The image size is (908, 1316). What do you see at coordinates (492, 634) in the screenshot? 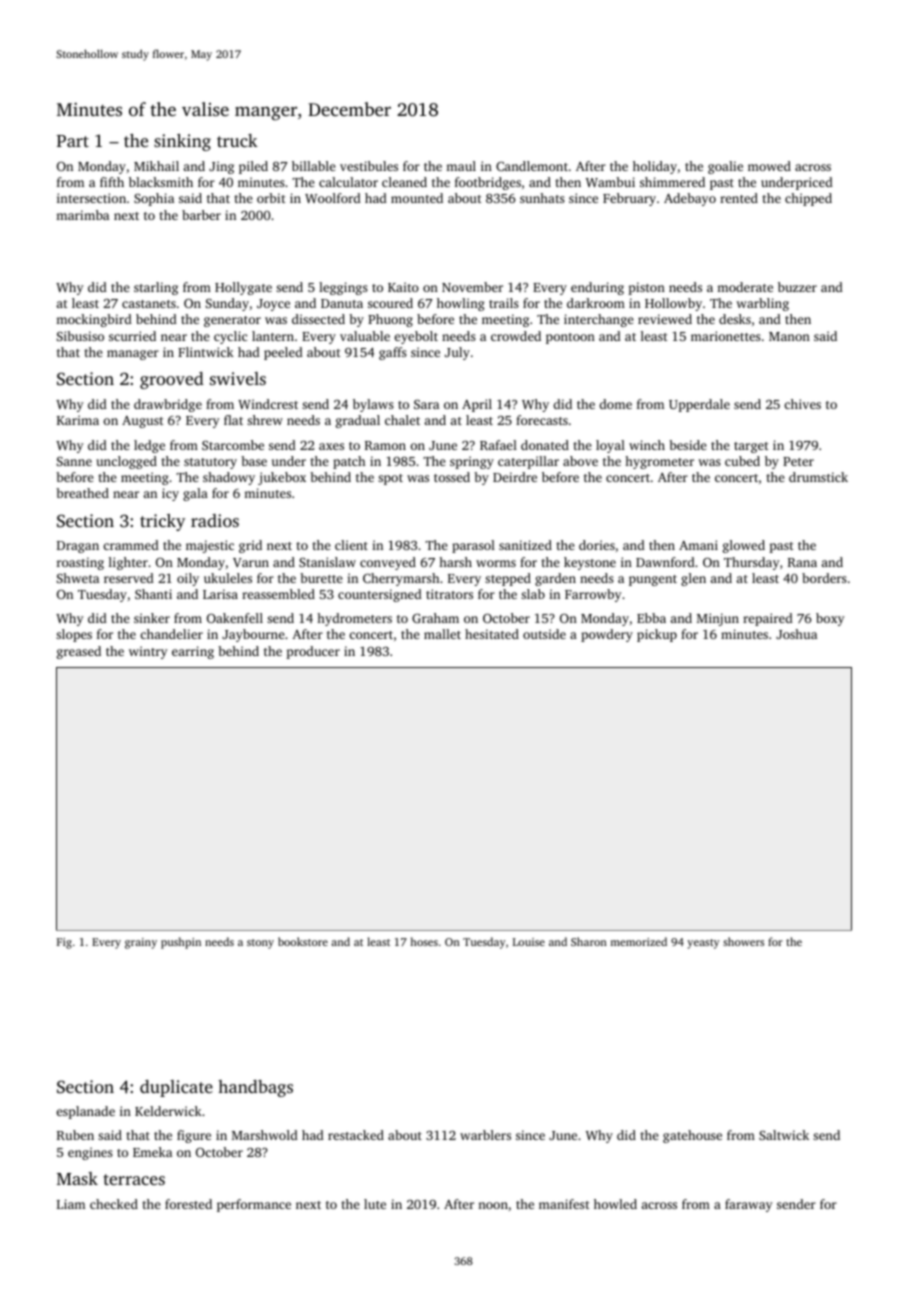
I see `hesitated` at bounding box center [492, 634].
